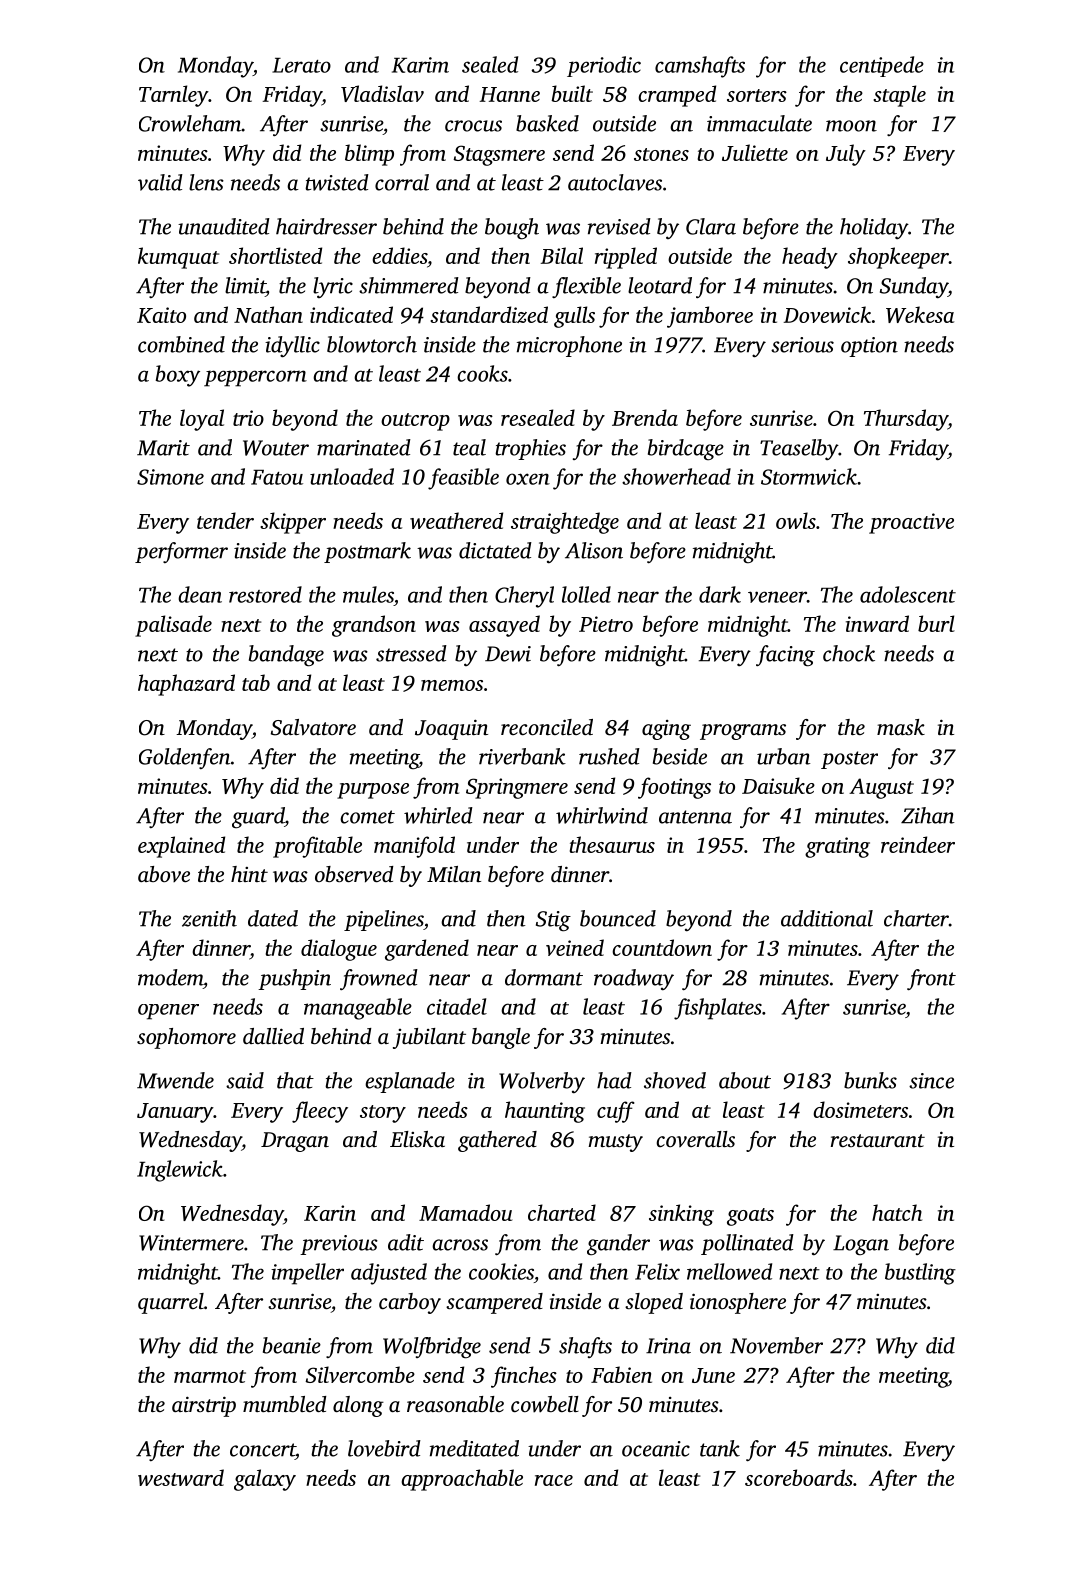  Describe the element at coordinates (686, 450) in the image. I see `birdcage` at that location.
